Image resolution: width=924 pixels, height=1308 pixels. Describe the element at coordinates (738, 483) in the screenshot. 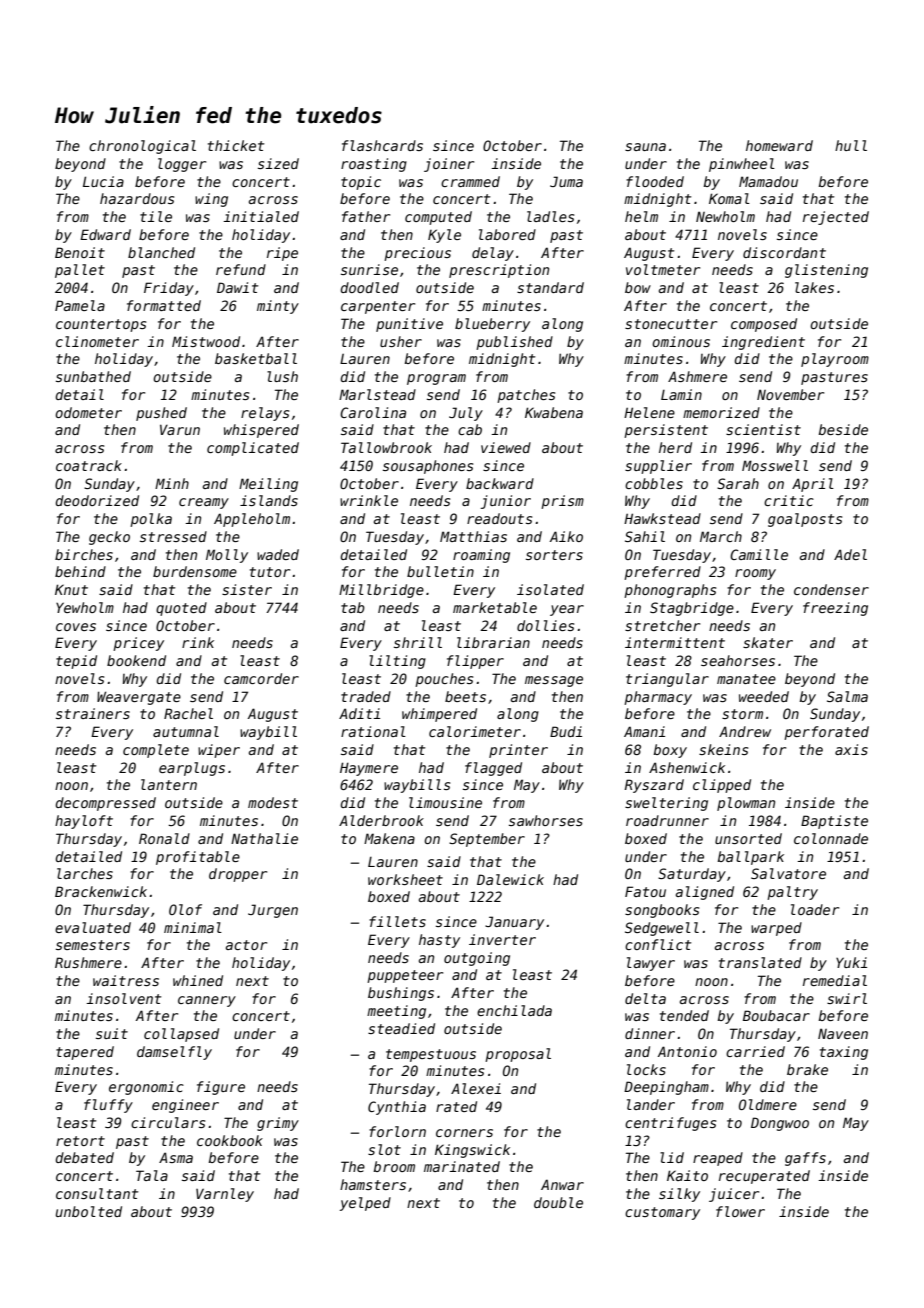

I see `Sarah` at that location.
